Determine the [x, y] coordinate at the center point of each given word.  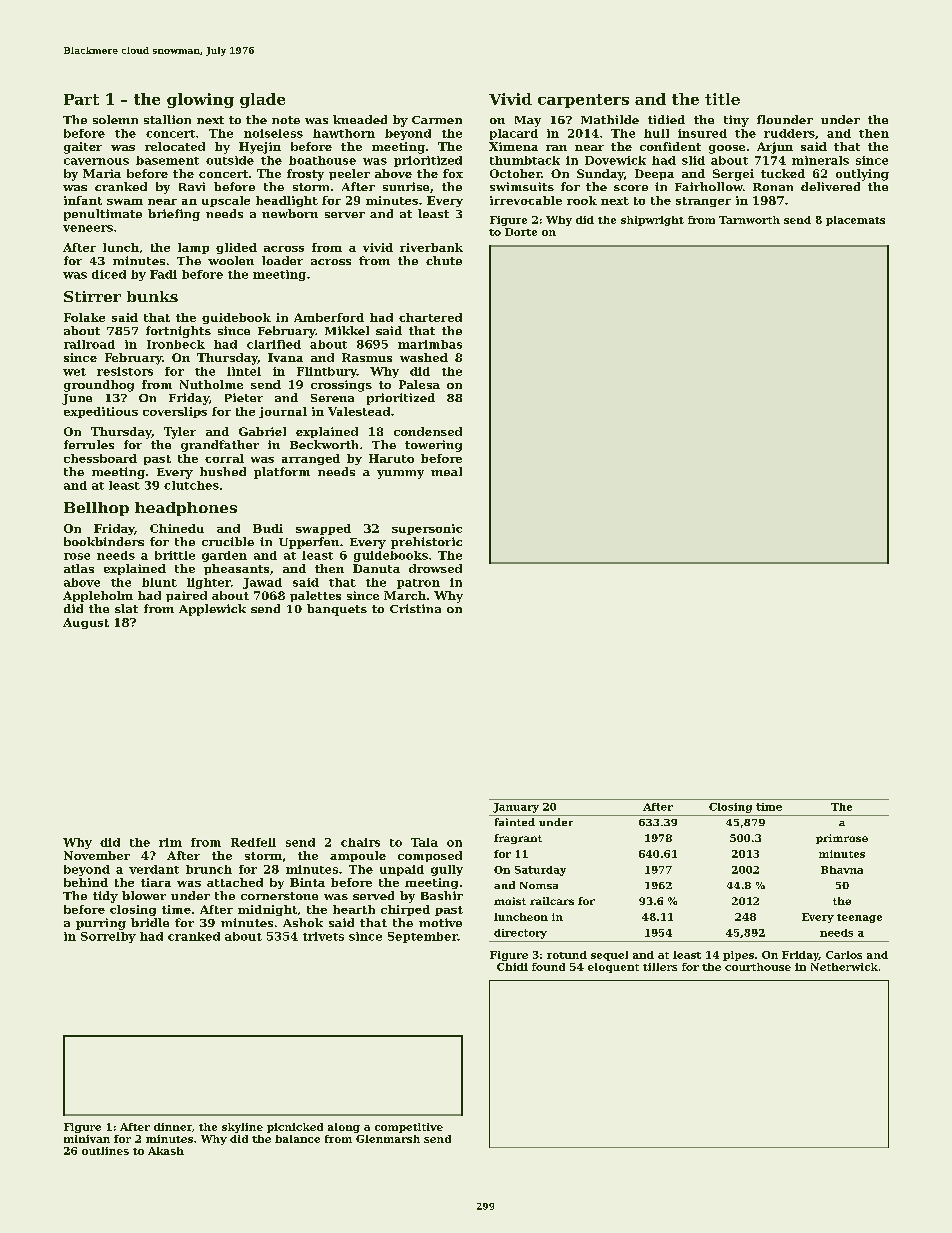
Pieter [244, 397]
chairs [360, 842]
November [97, 855]
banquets [337, 610]
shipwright [652, 221]
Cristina [415, 608]
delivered [830, 186]
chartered [430, 317]
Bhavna [842, 870]
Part [81, 99]
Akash [166, 1151]
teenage [859, 918]
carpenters [583, 101]
